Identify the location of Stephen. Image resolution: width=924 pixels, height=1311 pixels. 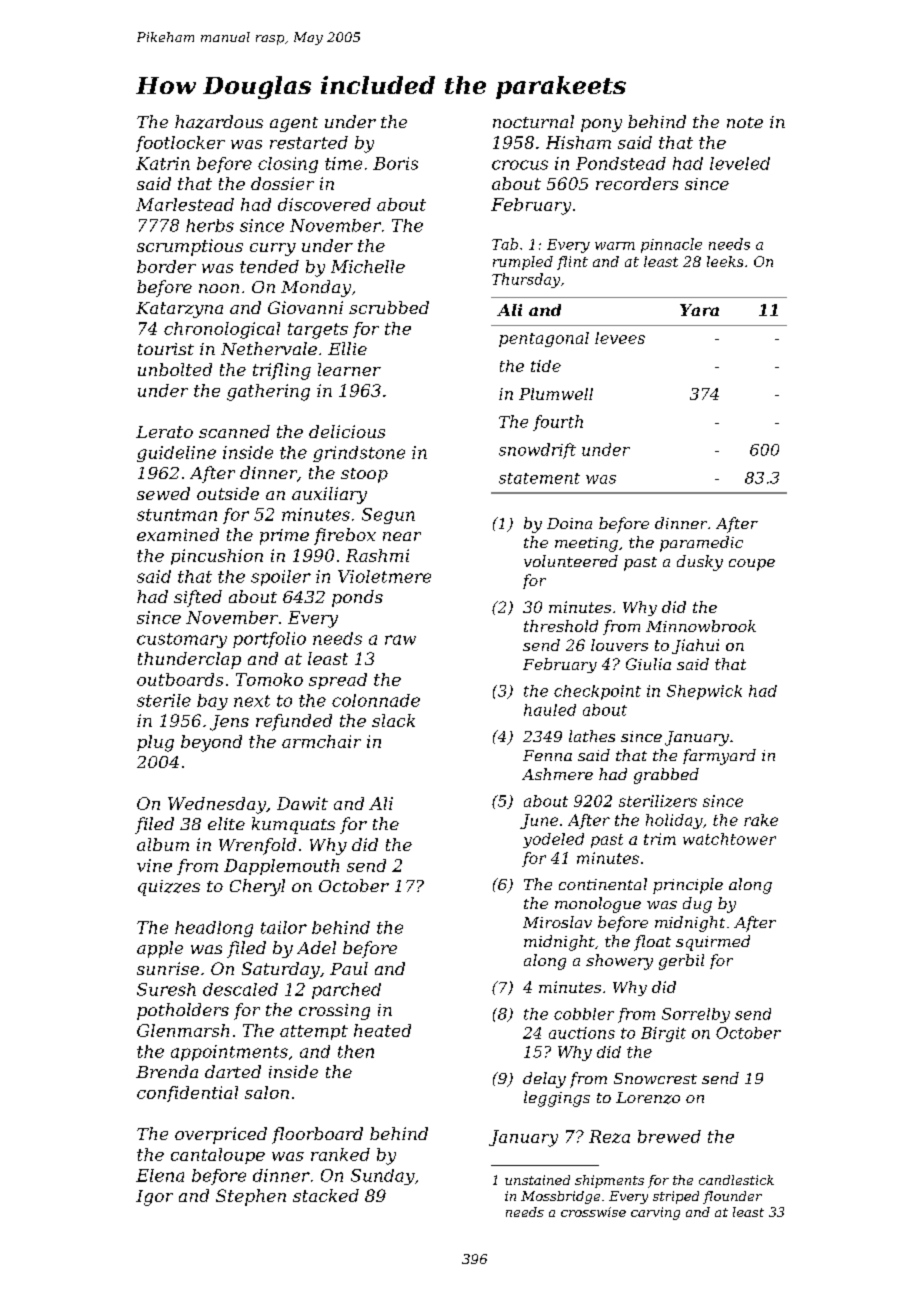
(251, 1197).
